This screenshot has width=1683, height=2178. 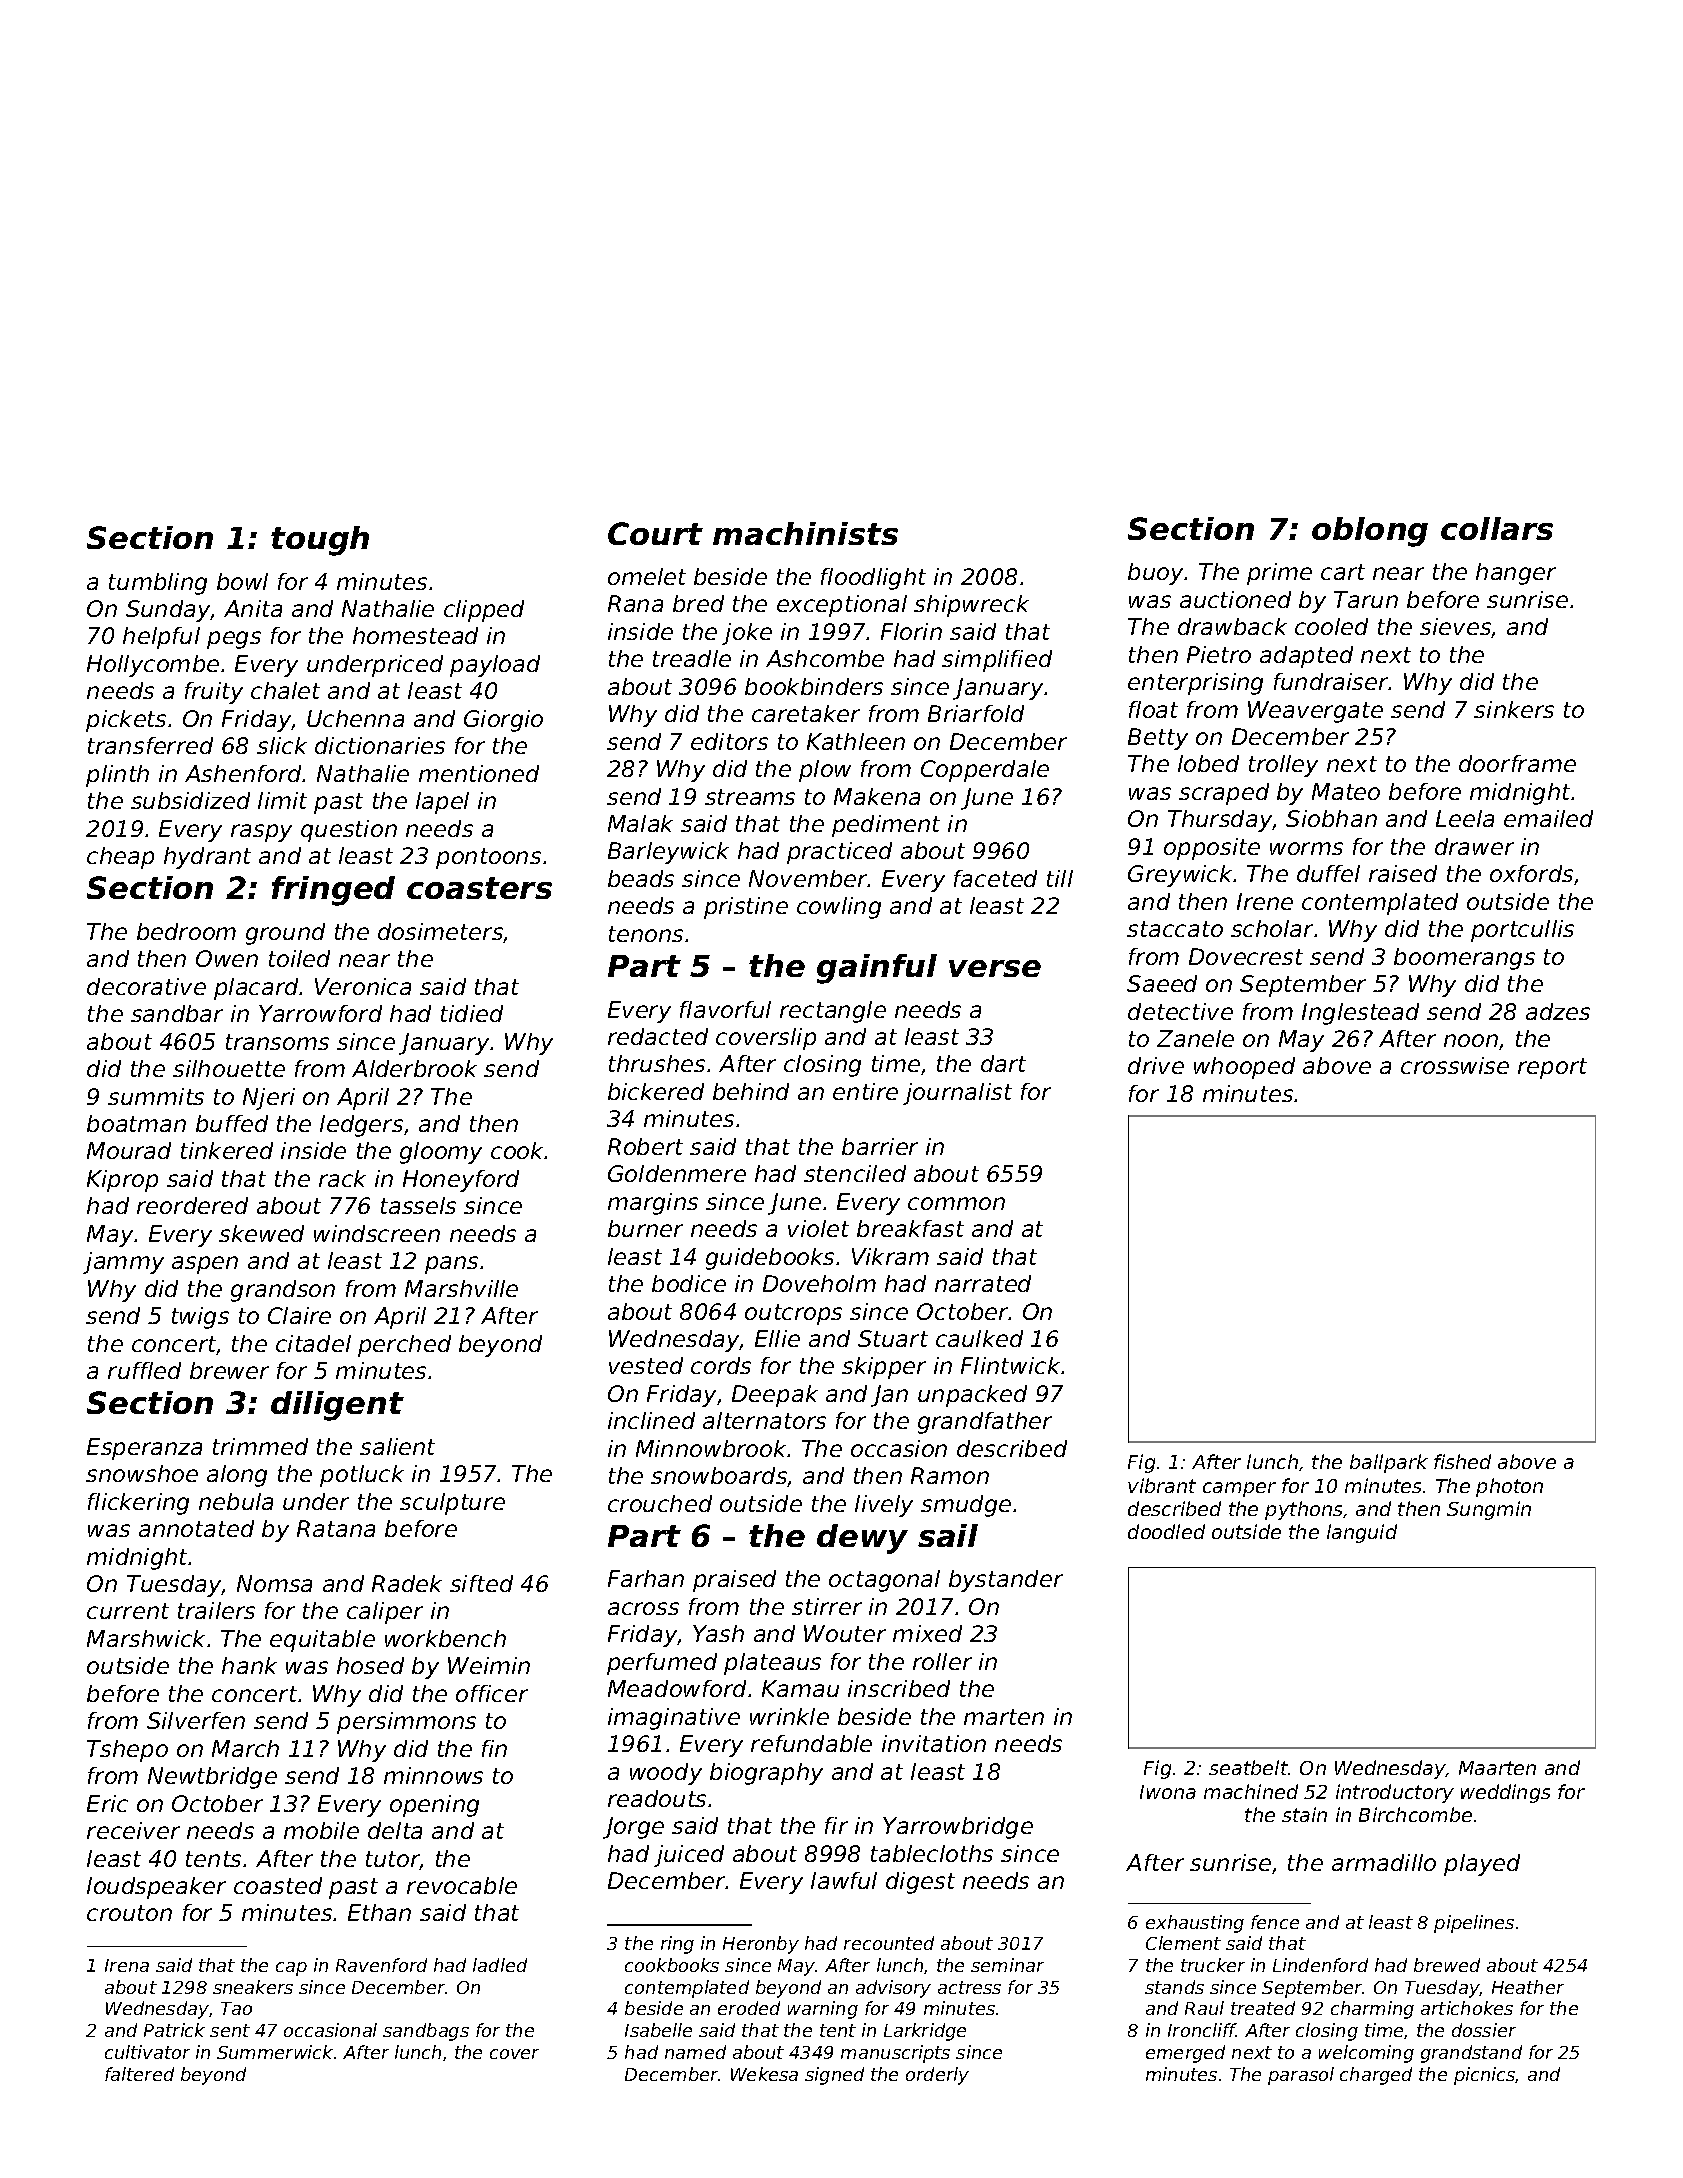 I want to click on homestead, so click(x=415, y=635).
